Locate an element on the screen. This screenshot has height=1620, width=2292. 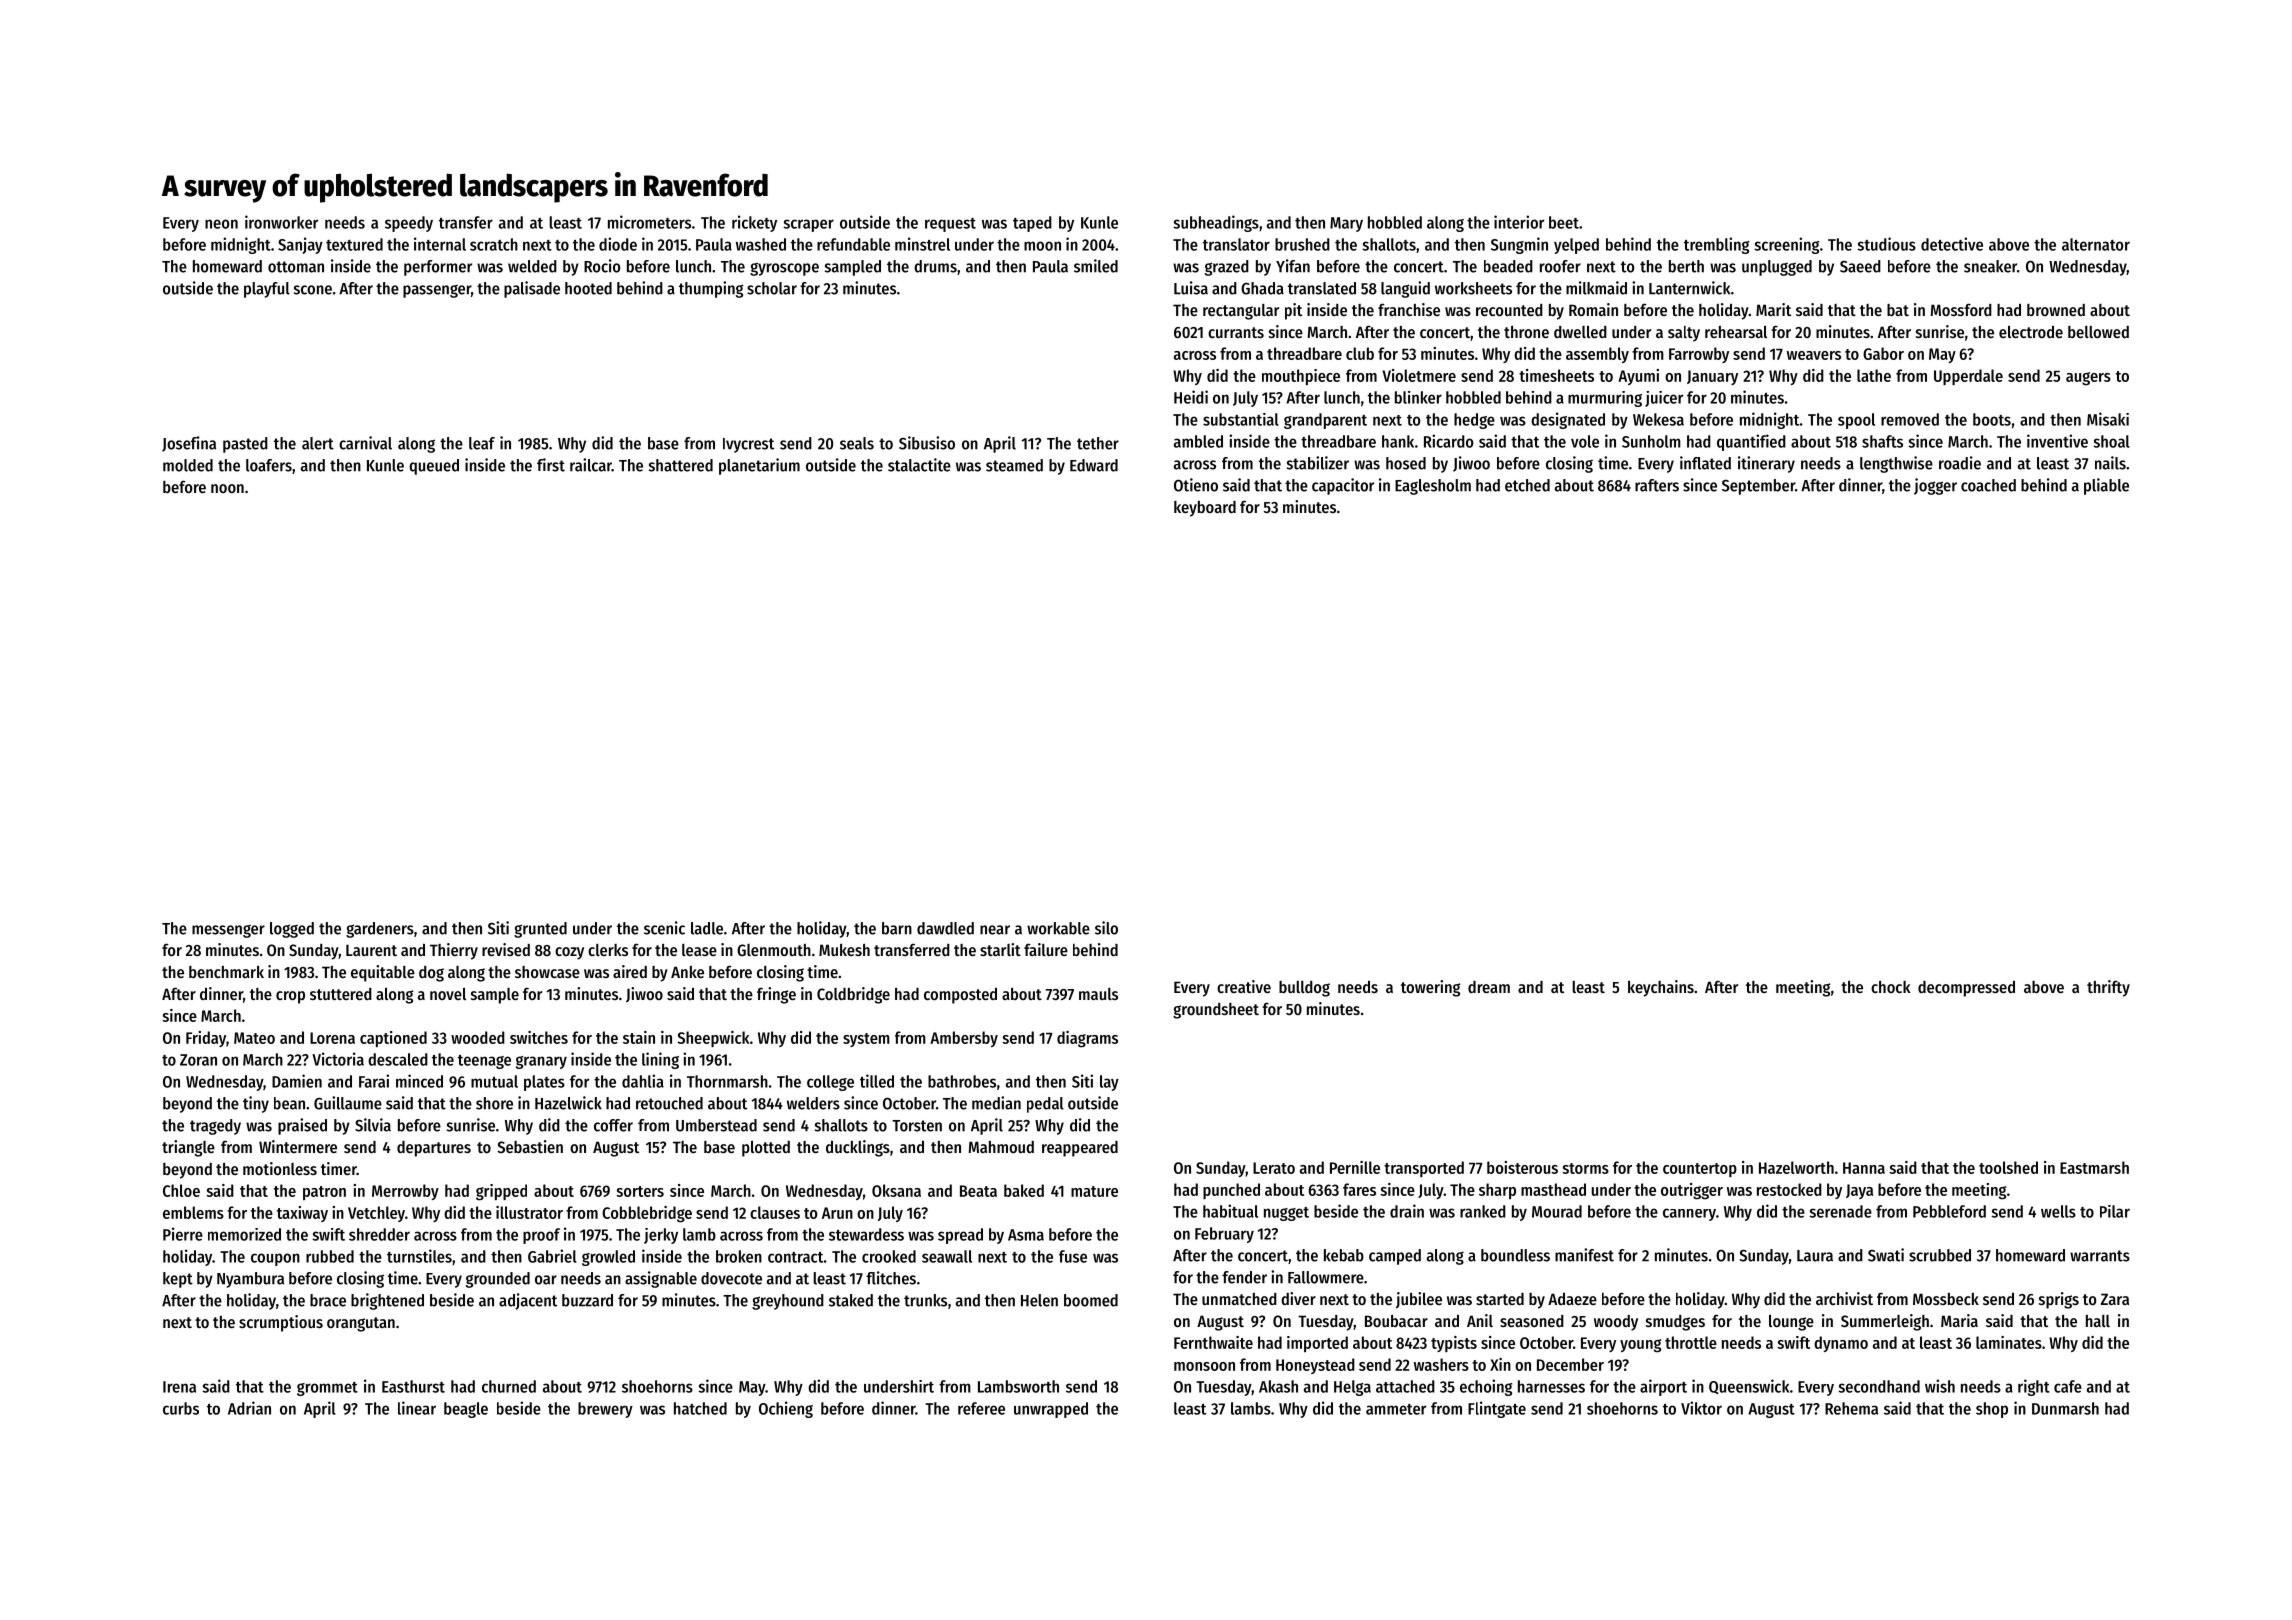
messenger is located at coordinates (228, 931).
